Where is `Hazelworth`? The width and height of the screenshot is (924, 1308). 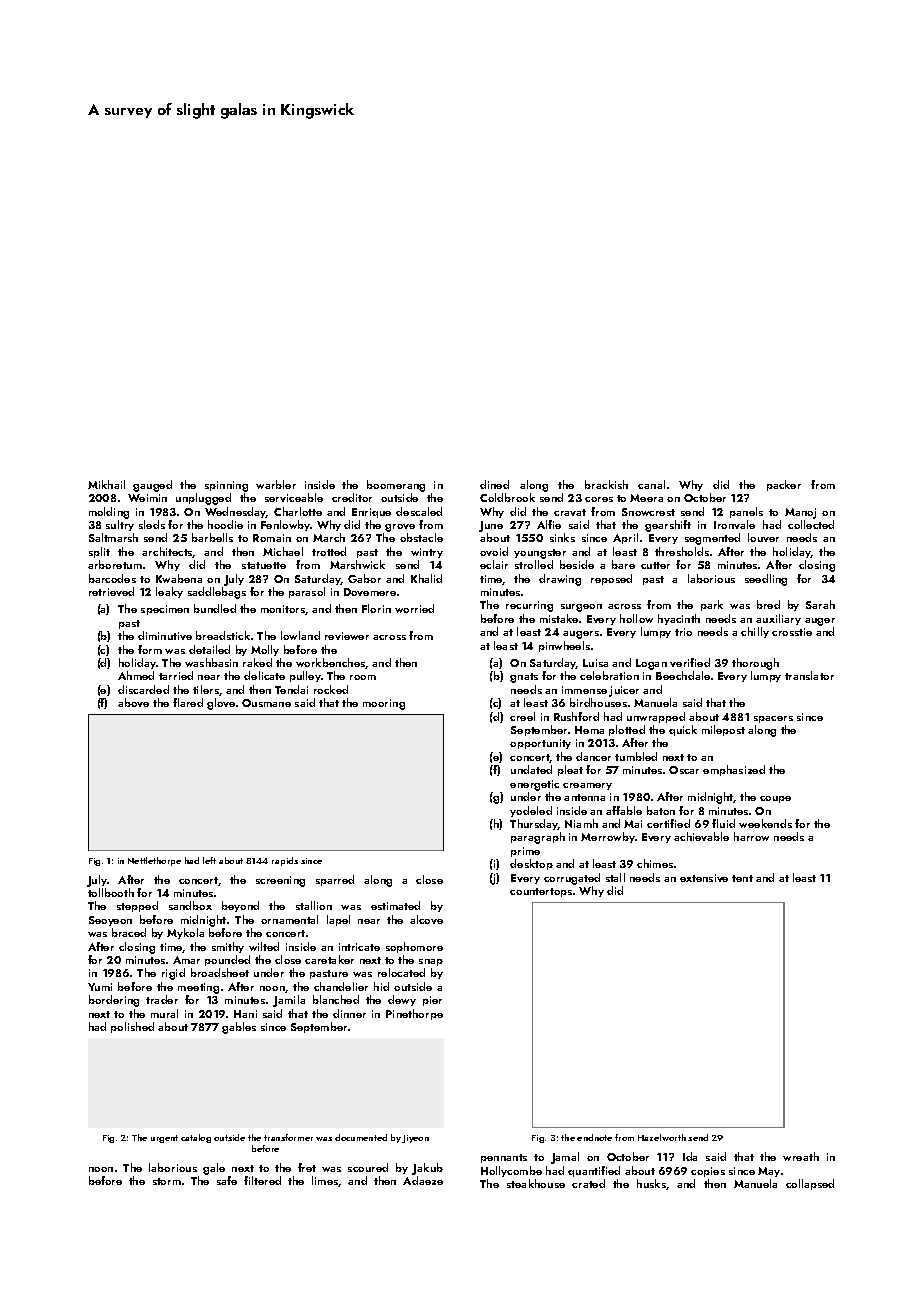 Hazelworth is located at coordinates (662, 1137).
